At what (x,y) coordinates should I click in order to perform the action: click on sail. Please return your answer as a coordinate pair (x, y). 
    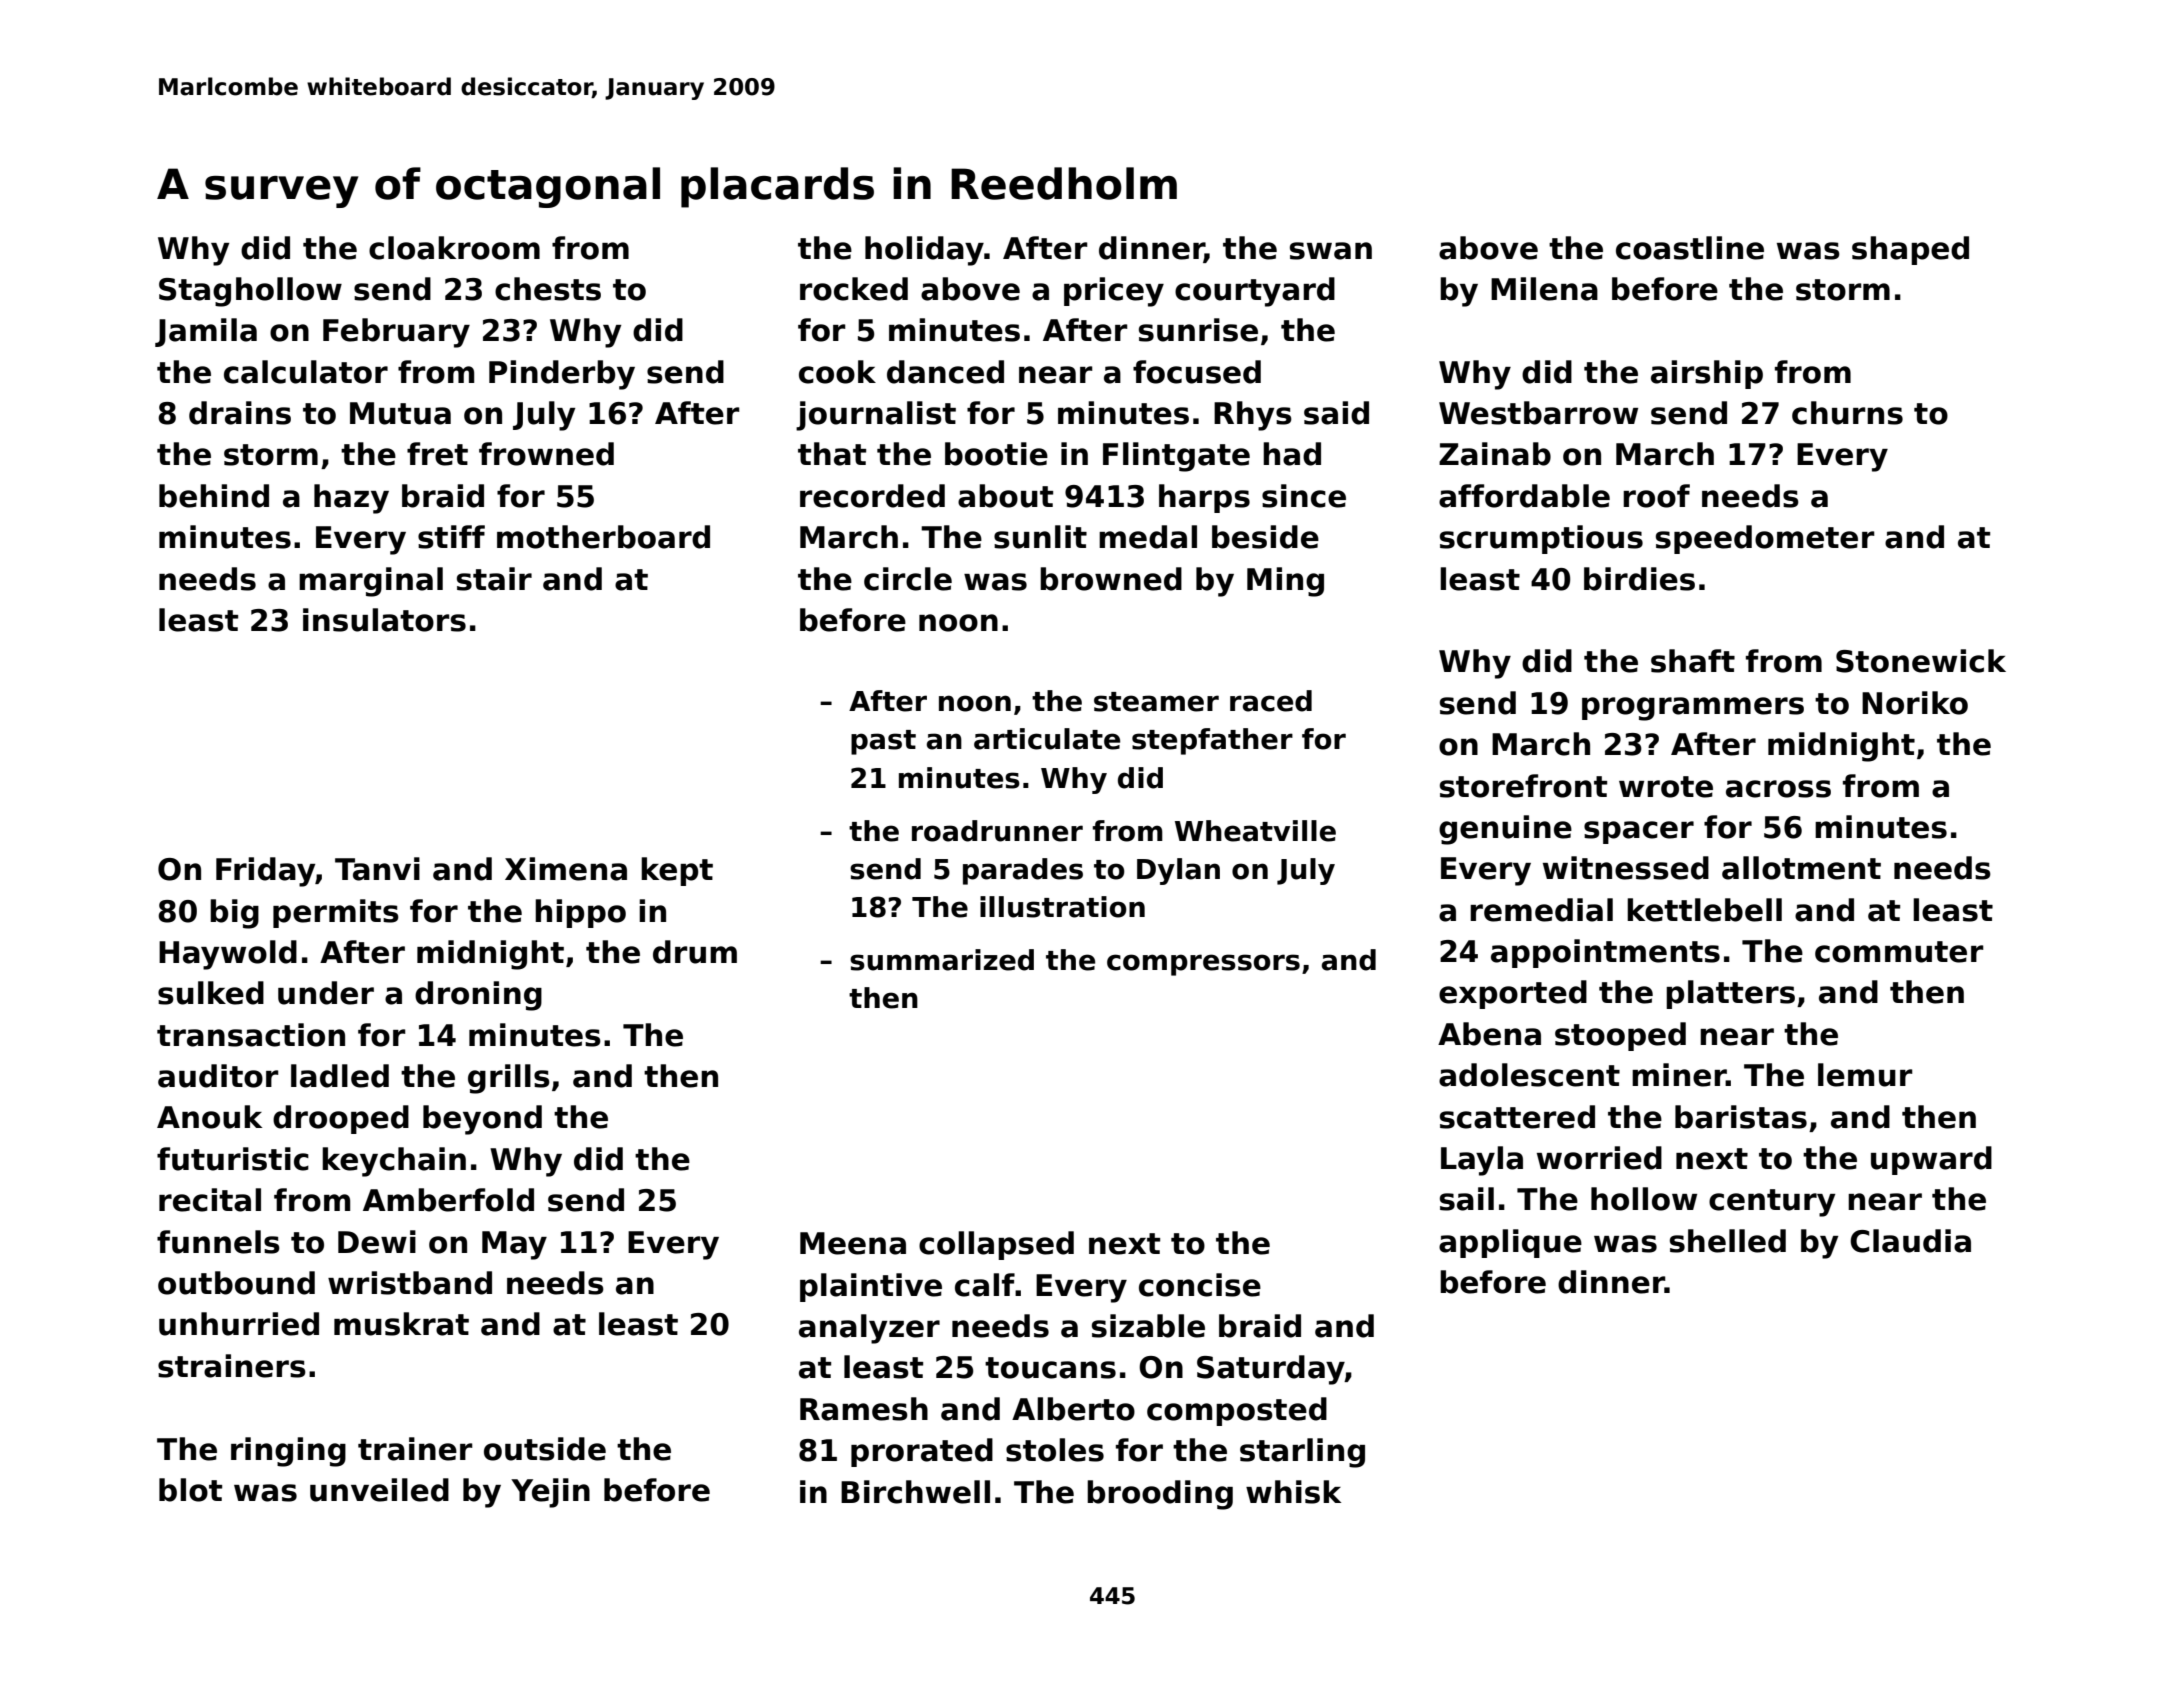
    Looking at the image, I should click on (1467, 1199).
